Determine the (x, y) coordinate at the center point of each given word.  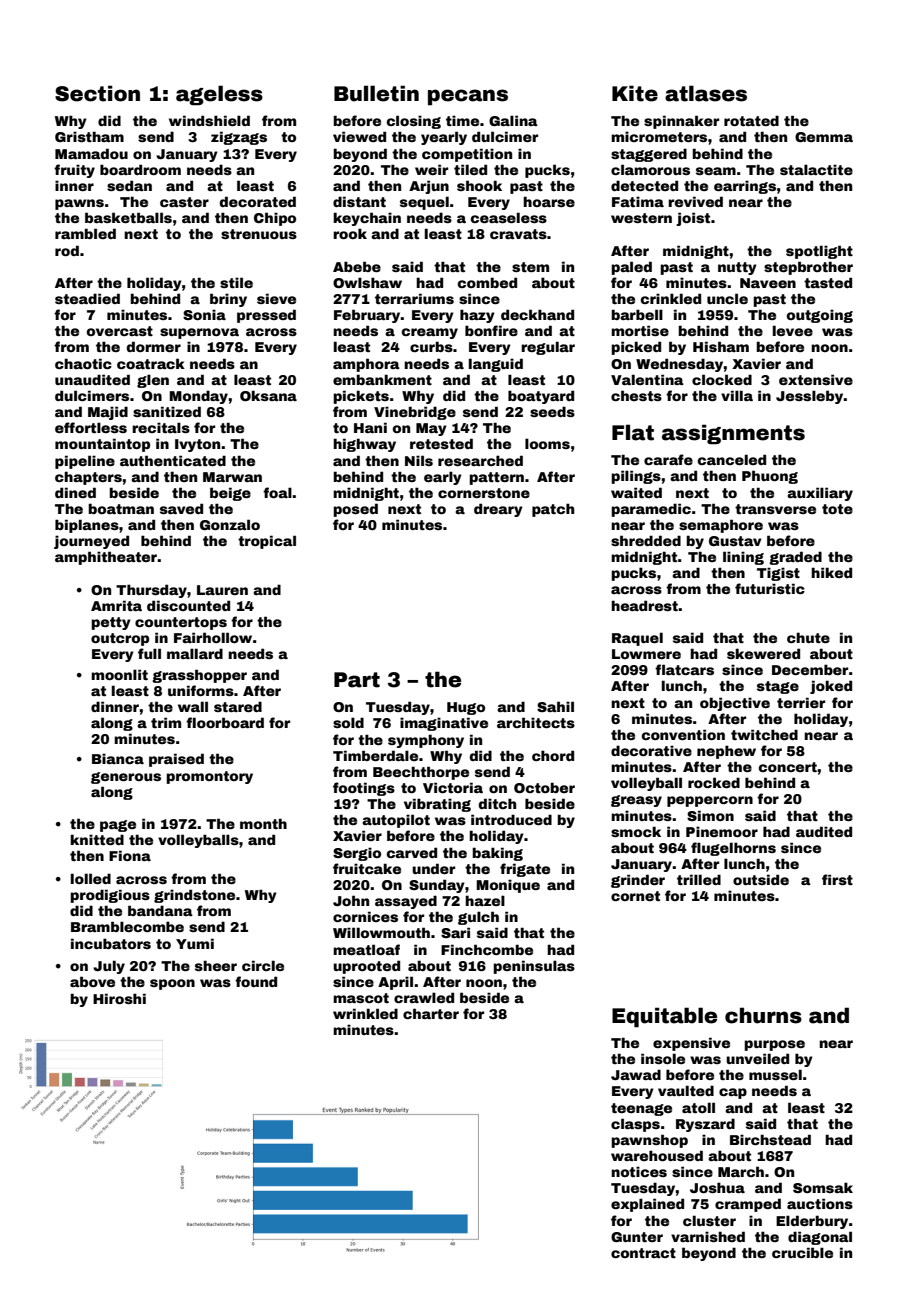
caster (184, 202)
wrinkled (365, 1013)
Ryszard (705, 1125)
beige (230, 494)
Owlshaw (367, 282)
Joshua (717, 1187)
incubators (111, 943)
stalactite (816, 169)
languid (496, 365)
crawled (424, 997)
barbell (637, 314)
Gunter (637, 1237)
